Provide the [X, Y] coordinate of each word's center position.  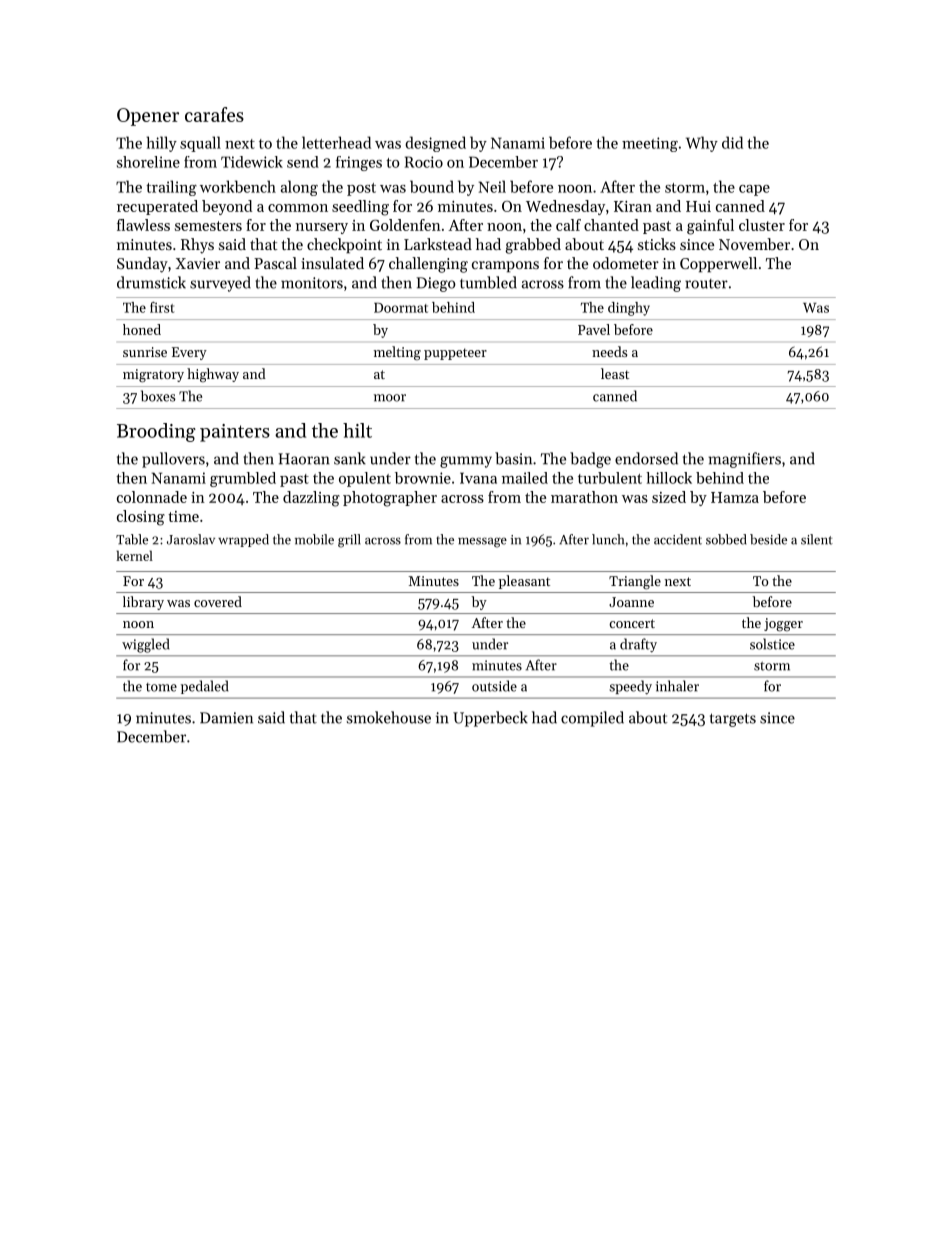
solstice [772, 644]
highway [213, 375]
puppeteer [455, 354]
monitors [312, 283]
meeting [650, 144]
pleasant [524, 582]
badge [590, 460]
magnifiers [744, 460]
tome [161, 687]
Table [132, 539]
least [615, 373]
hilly [162, 144]
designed [435, 144]
